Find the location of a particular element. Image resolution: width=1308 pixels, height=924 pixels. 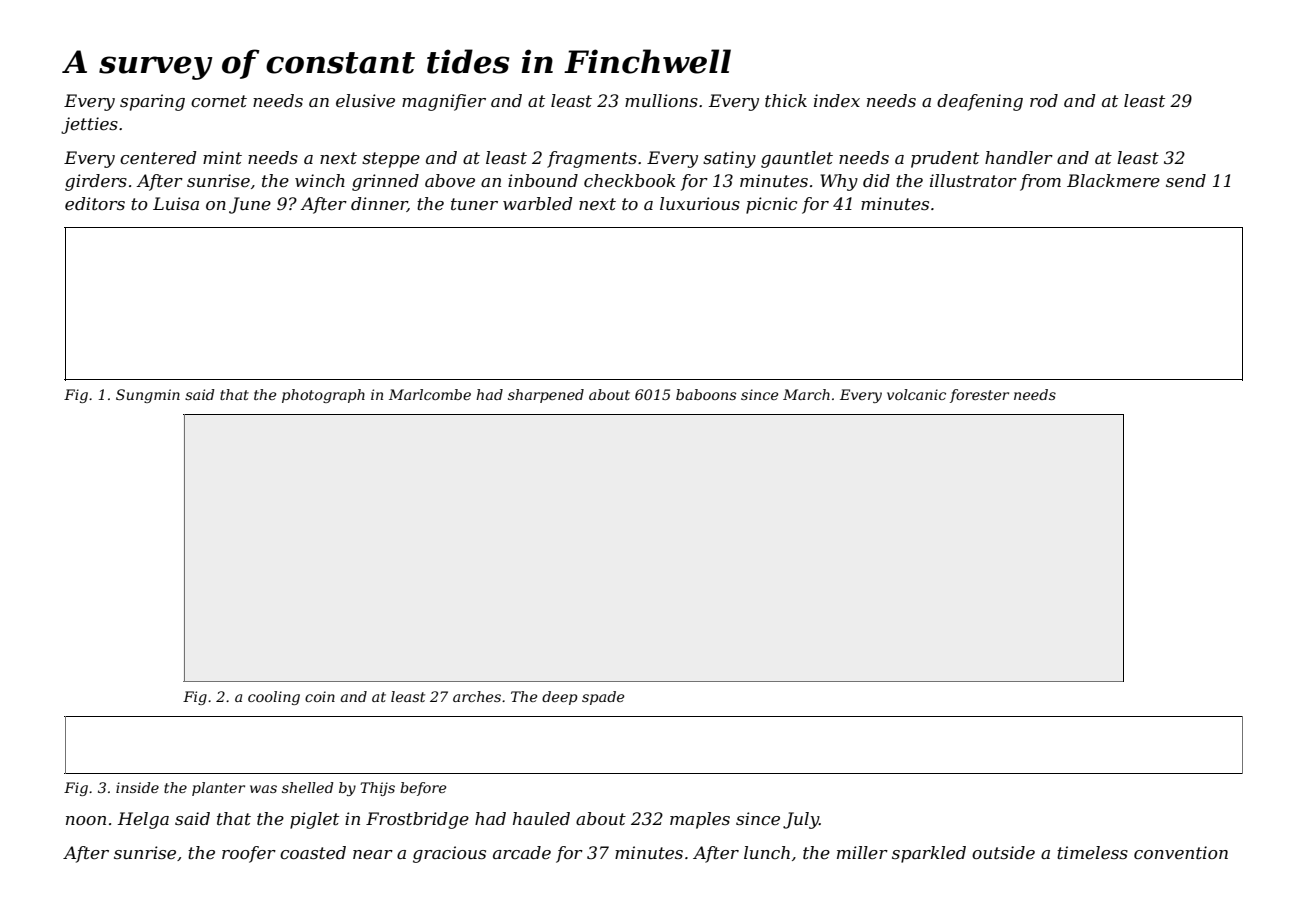

satiny is located at coordinates (729, 159).
